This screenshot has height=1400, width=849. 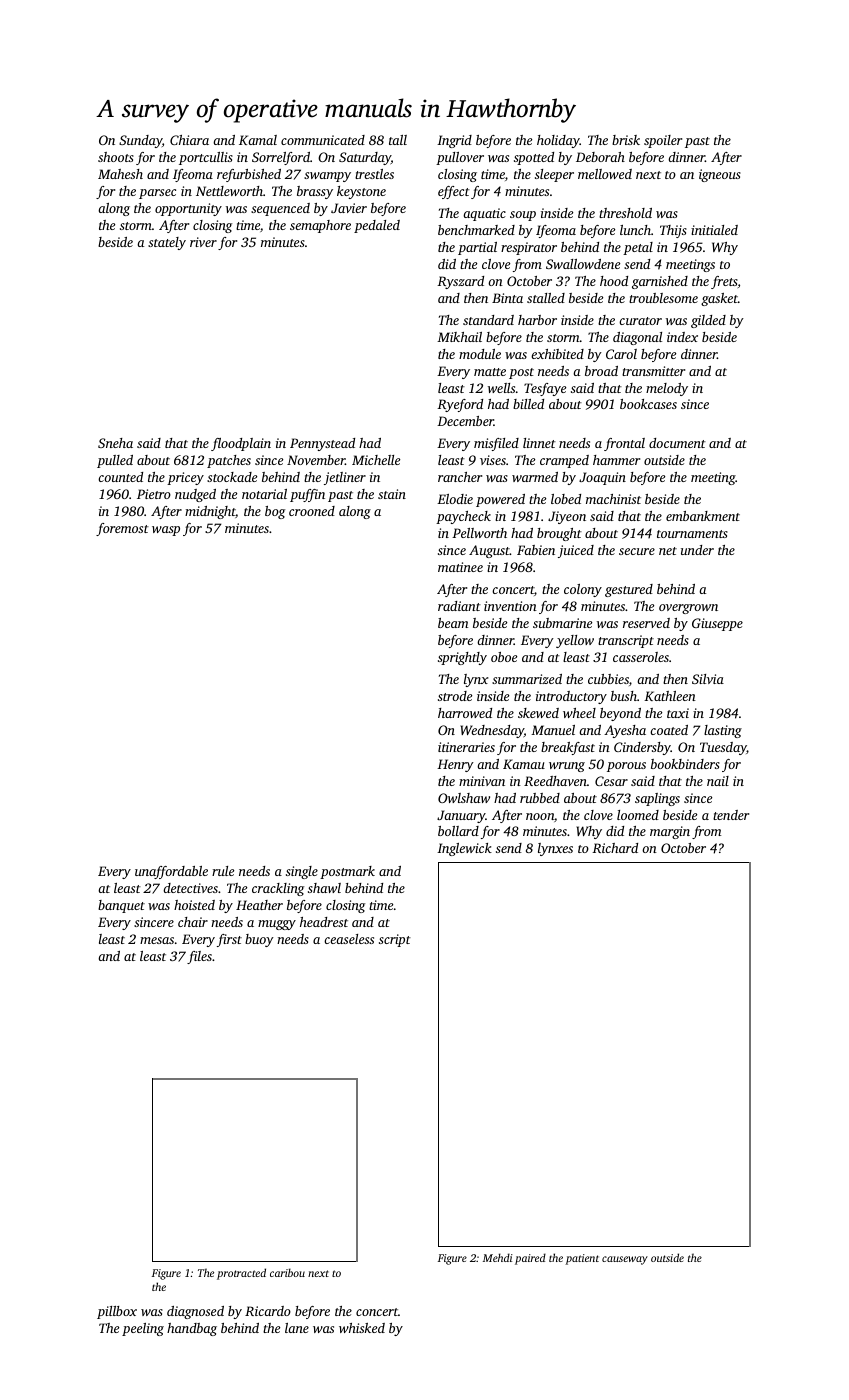 What do you see at coordinates (688, 609) in the screenshot?
I see `overgrown` at bounding box center [688, 609].
